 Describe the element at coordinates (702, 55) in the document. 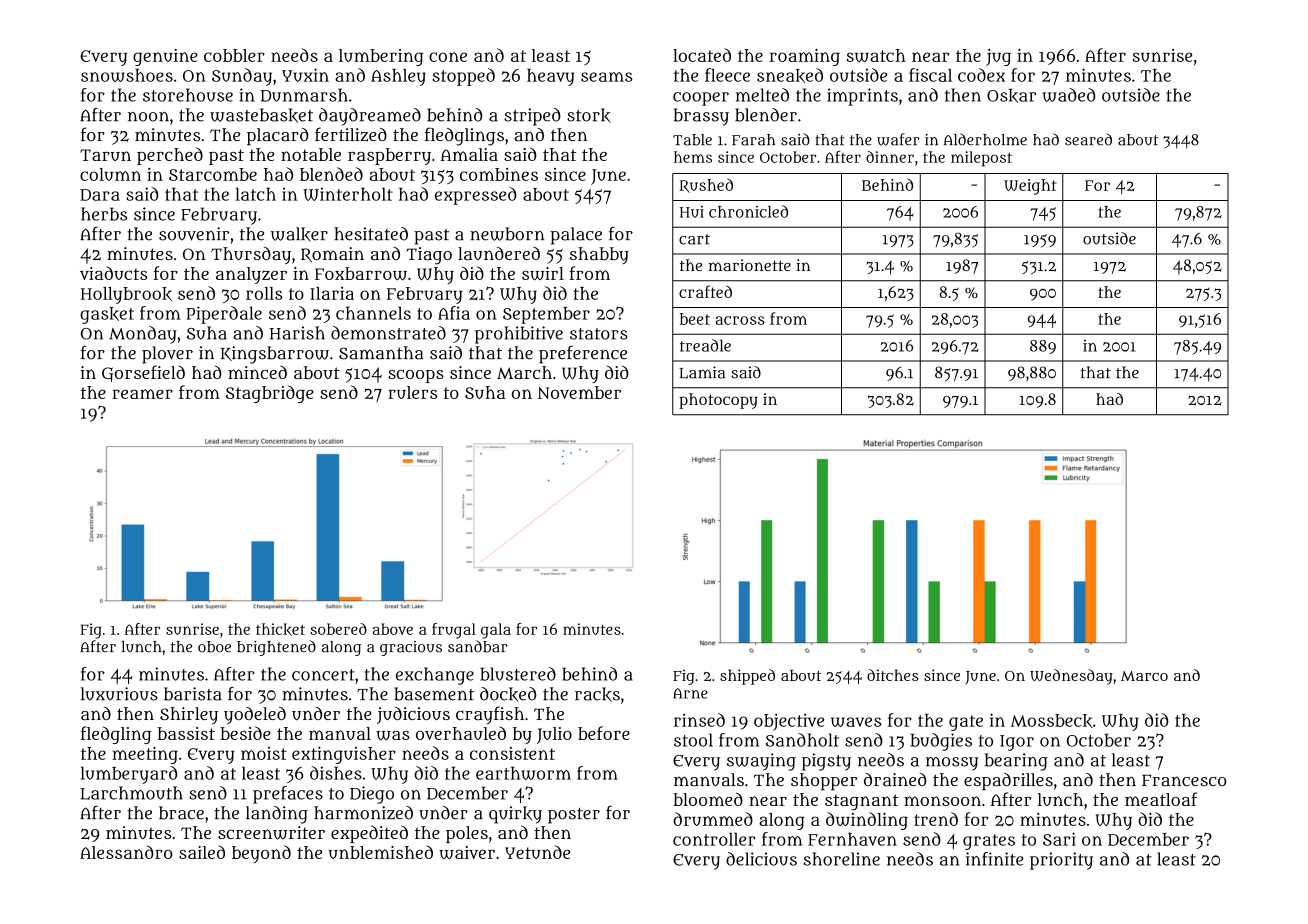

I see `located` at that location.
